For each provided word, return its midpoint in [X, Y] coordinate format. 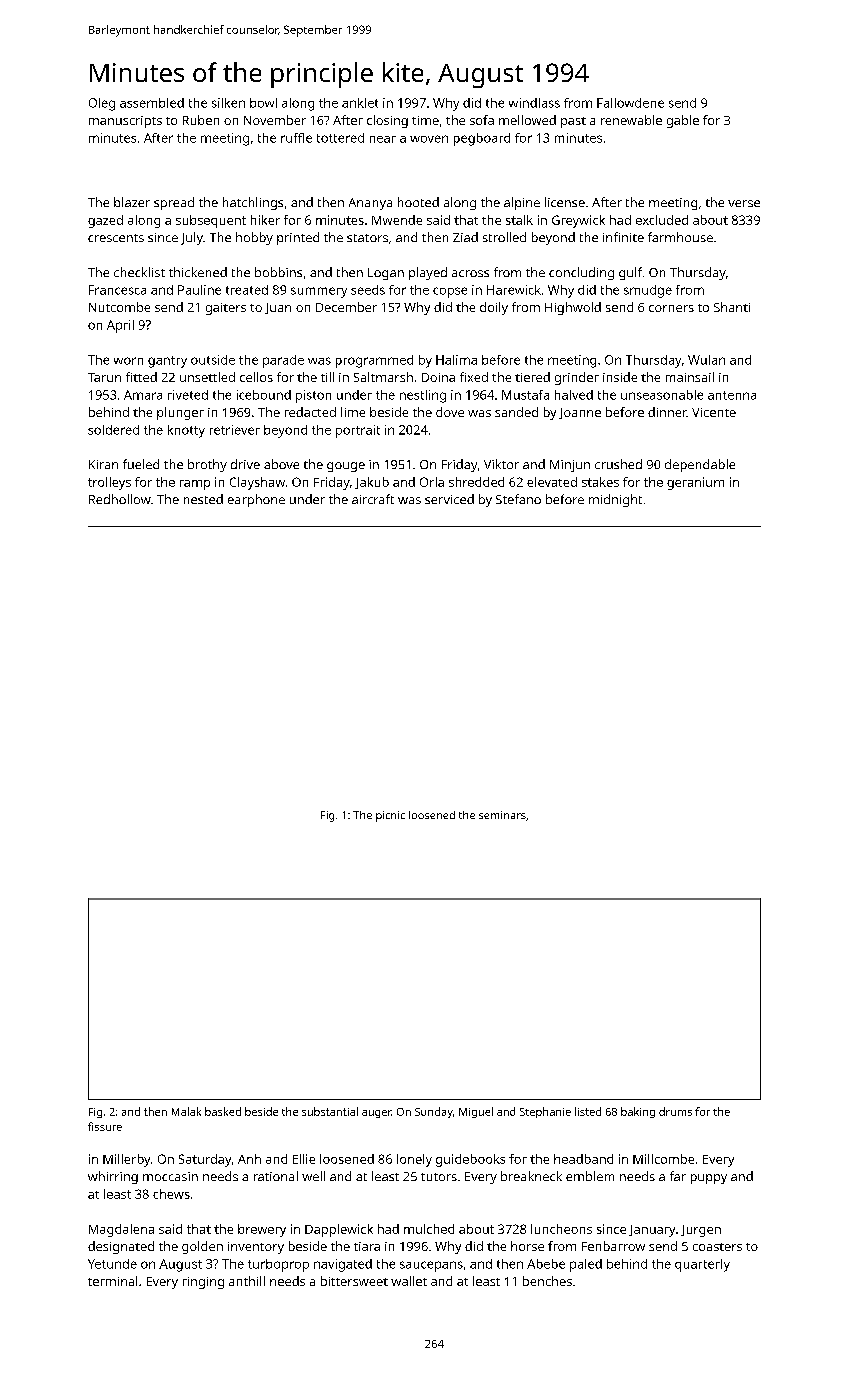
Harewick [514, 290]
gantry [167, 362]
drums [675, 1111]
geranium [695, 483]
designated [121, 1247]
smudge [648, 291]
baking [638, 1112]
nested [203, 499]
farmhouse [680, 237]
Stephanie [545, 1112]
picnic [390, 816]
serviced [449, 499]
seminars [502, 815]
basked [223, 1111]
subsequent [211, 221]
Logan [386, 274]
